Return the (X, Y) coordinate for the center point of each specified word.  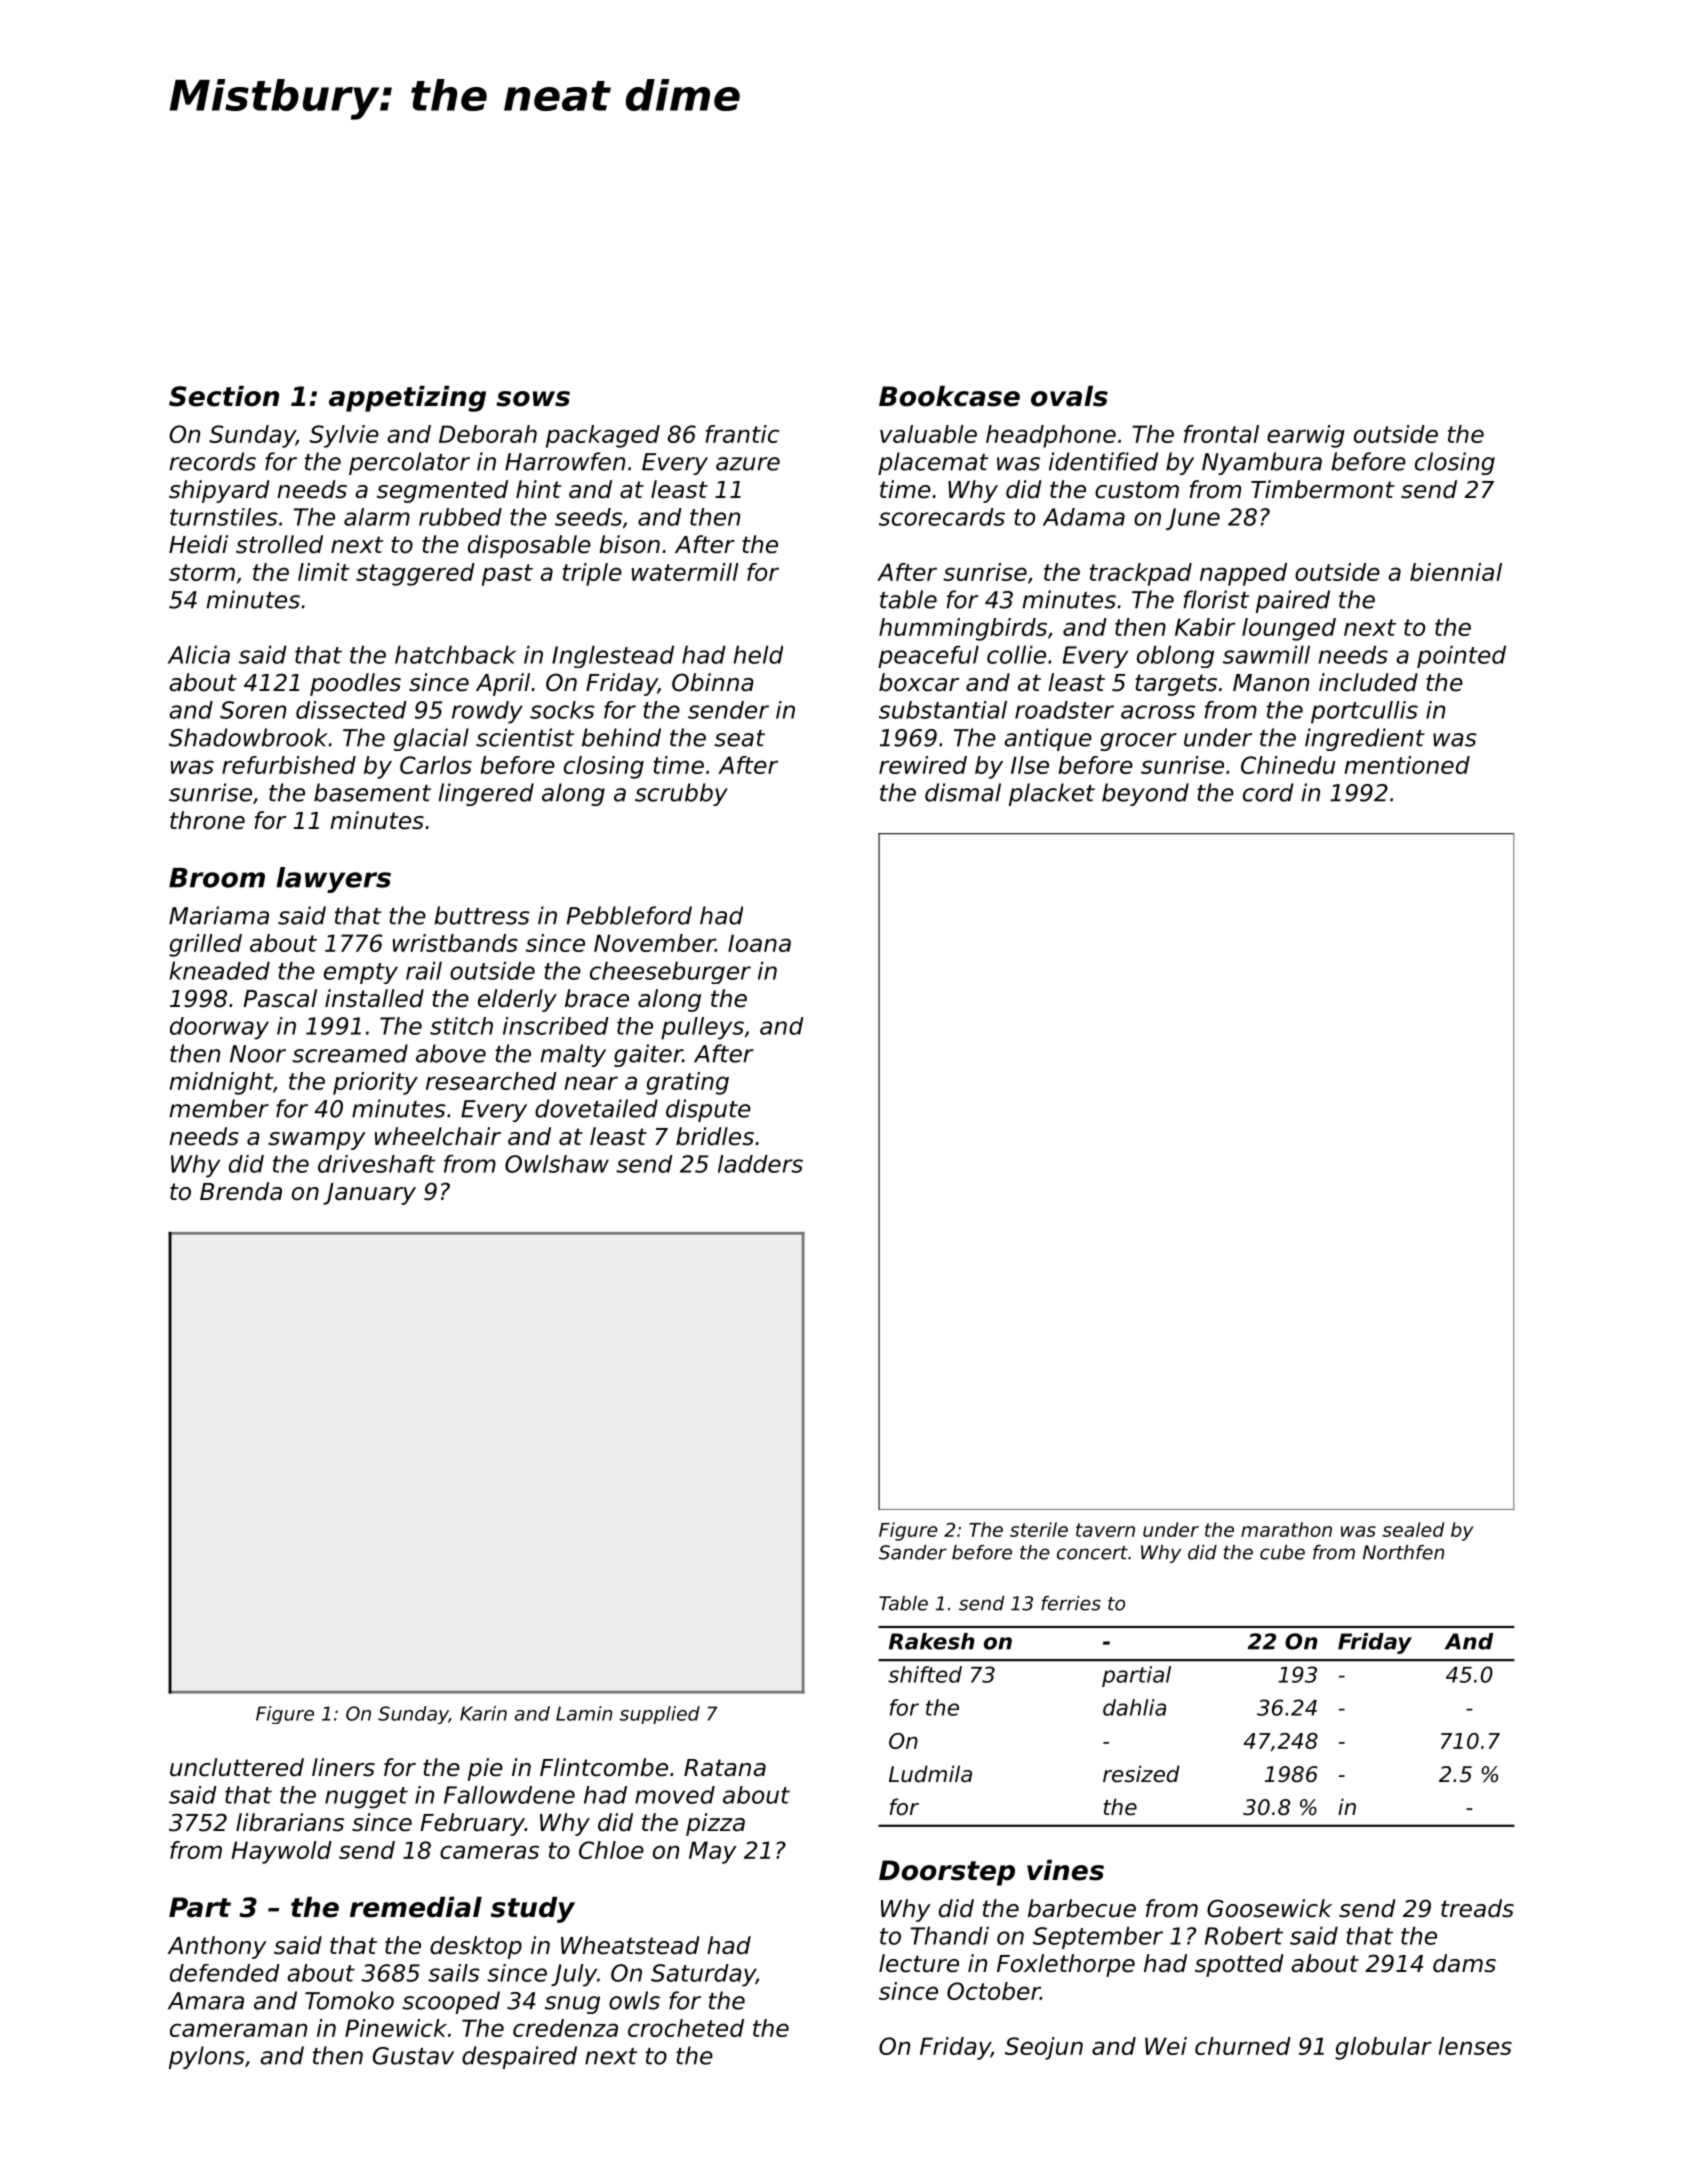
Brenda (241, 1191)
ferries (1071, 1603)
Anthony (217, 1947)
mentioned (1407, 765)
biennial (1456, 572)
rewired (923, 765)
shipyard (219, 491)
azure (748, 464)
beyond (1145, 794)
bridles (715, 1136)
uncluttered (237, 1767)
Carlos (436, 765)
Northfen (1403, 1552)
